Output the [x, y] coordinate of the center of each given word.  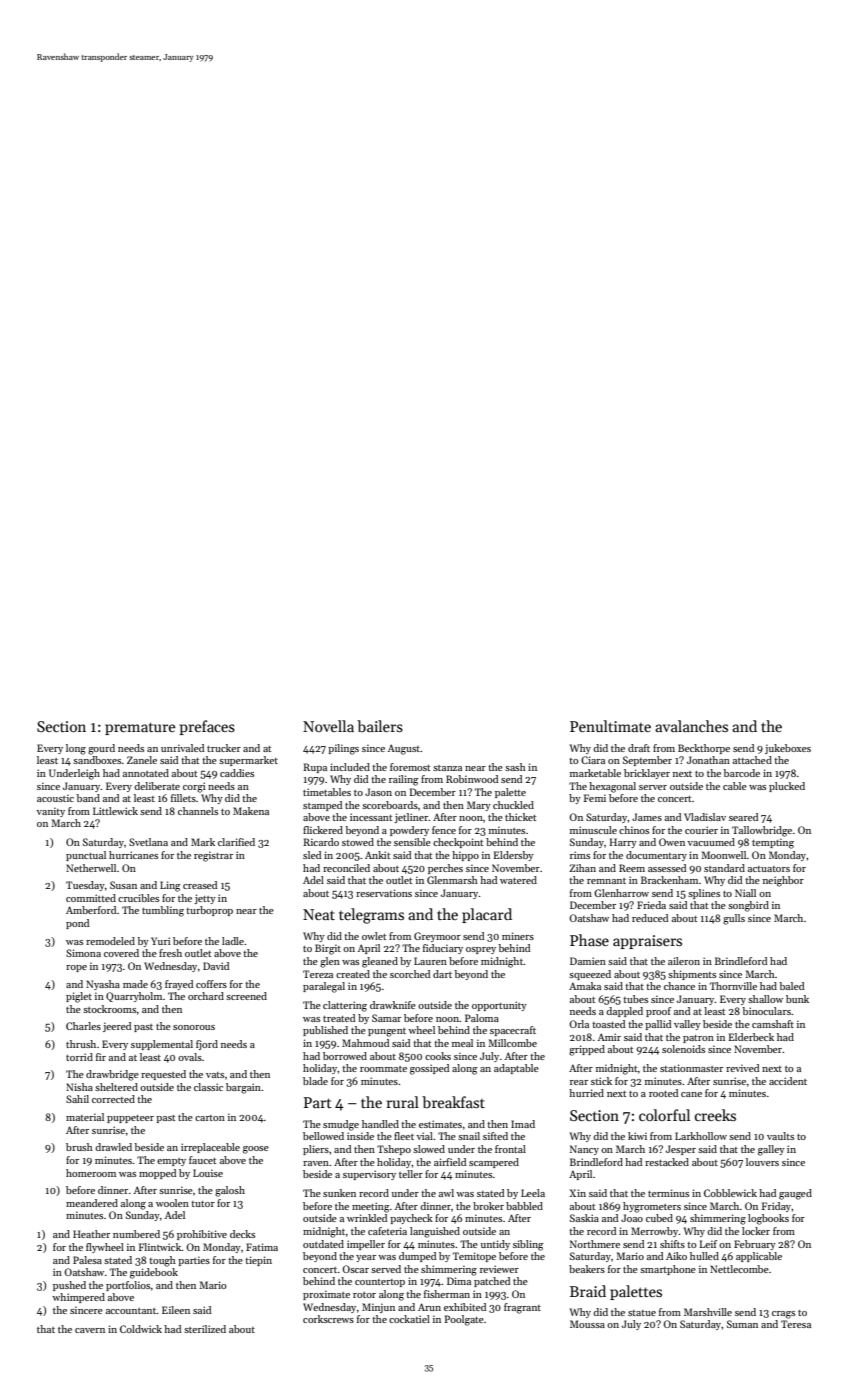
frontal [510, 1149]
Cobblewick [730, 1193]
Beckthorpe [704, 749]
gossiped [429, 1069]
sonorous [194, 1027]
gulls [734, 919]
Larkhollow [701, 1136]
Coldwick [141, 1329]
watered [518, 880]
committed [91, 898]
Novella [328, 726]
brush [79, 1147]
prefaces [207, 727]
